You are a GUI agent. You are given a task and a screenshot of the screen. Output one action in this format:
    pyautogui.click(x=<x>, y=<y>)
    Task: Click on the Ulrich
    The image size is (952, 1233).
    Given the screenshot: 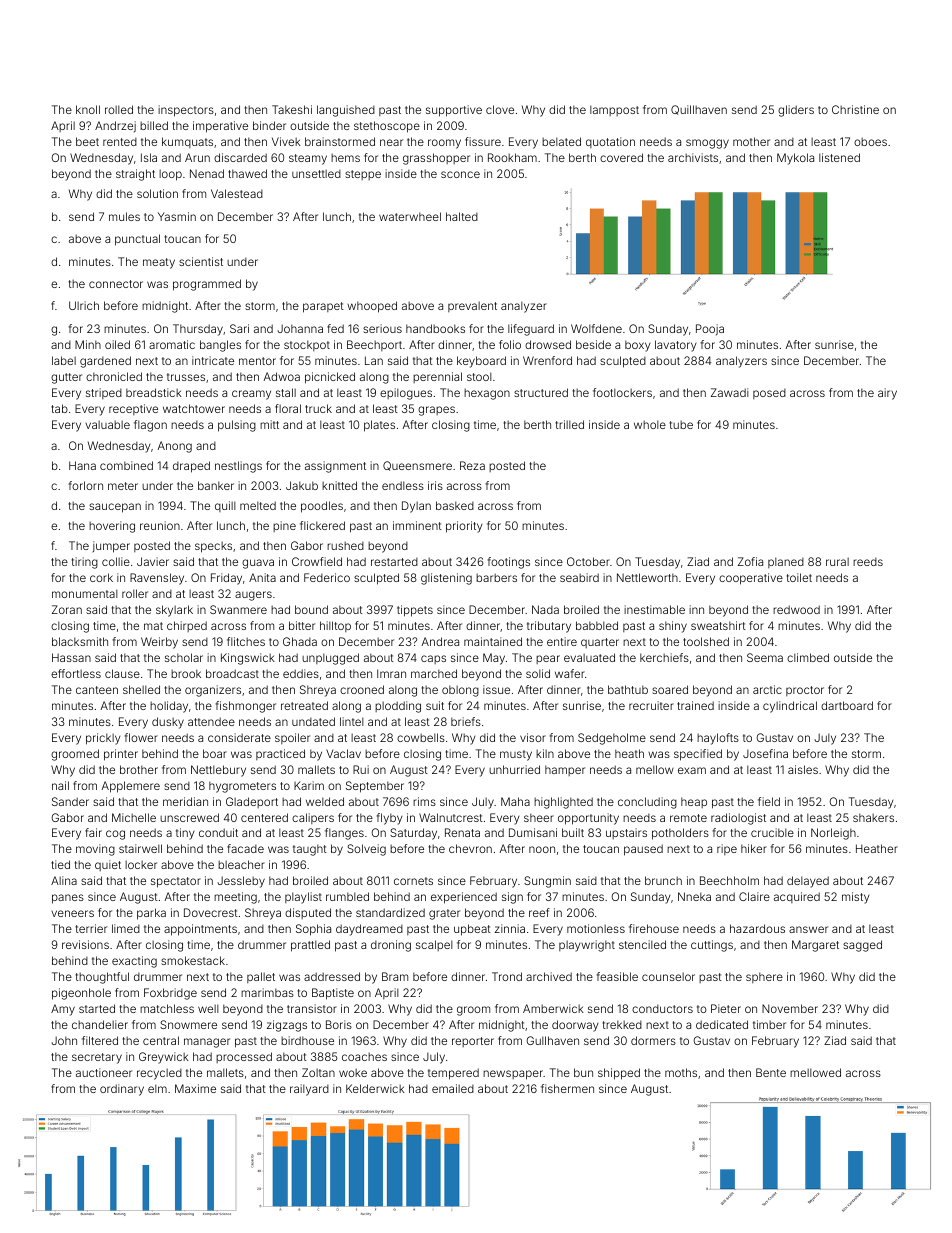 What is the action you would take?
    pyautogui.click(x=84, y=305)
